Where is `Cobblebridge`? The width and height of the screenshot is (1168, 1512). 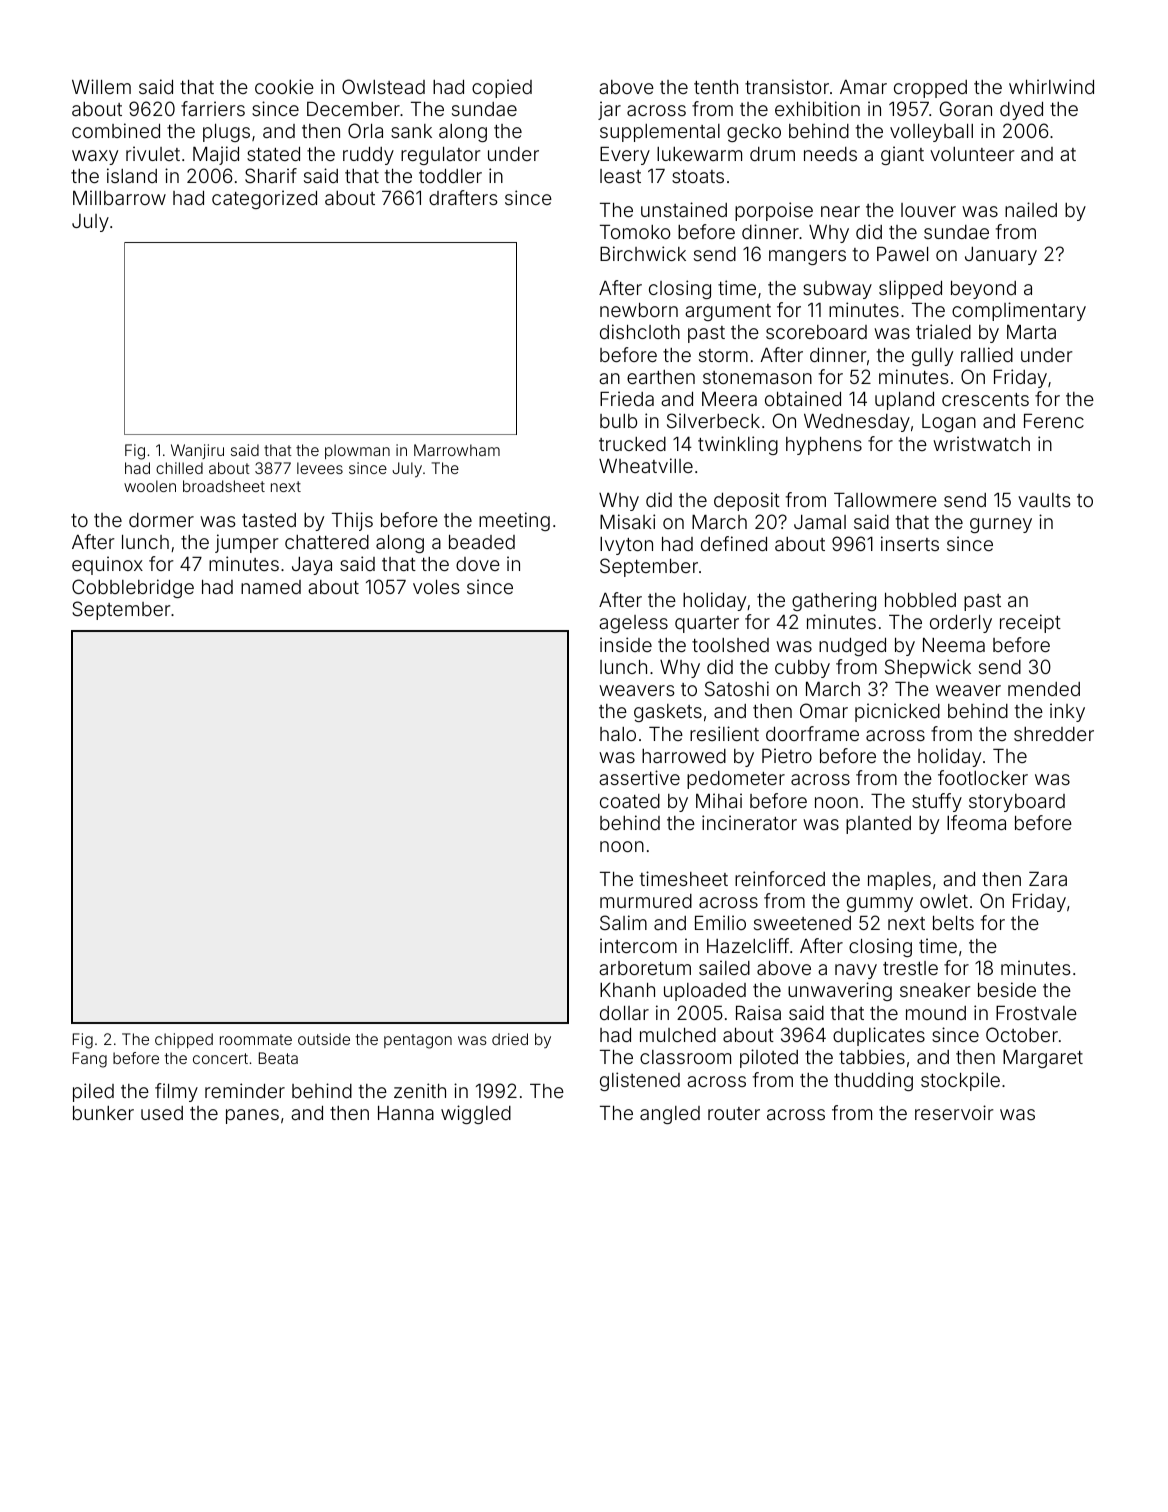
Cobblebridge is located at coordinates (133, 588).
